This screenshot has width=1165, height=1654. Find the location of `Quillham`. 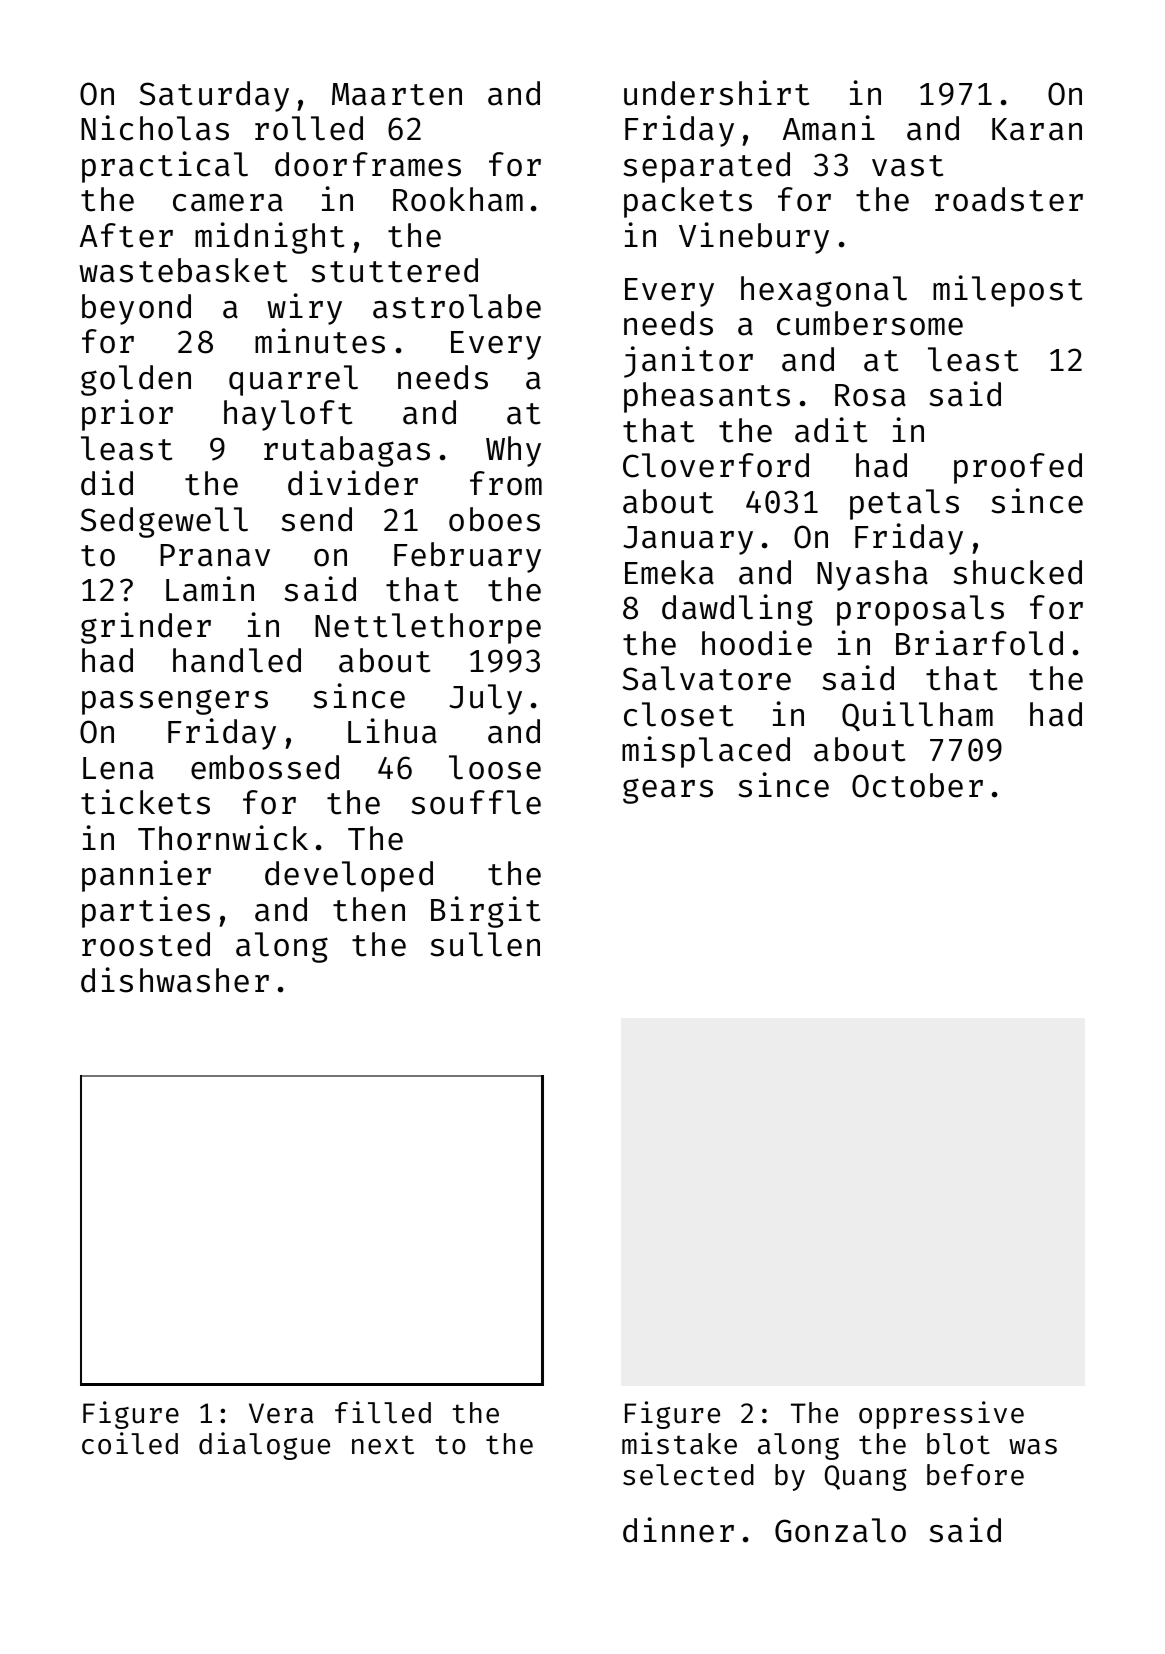

Quillham is located at coordinates (917, 716).
